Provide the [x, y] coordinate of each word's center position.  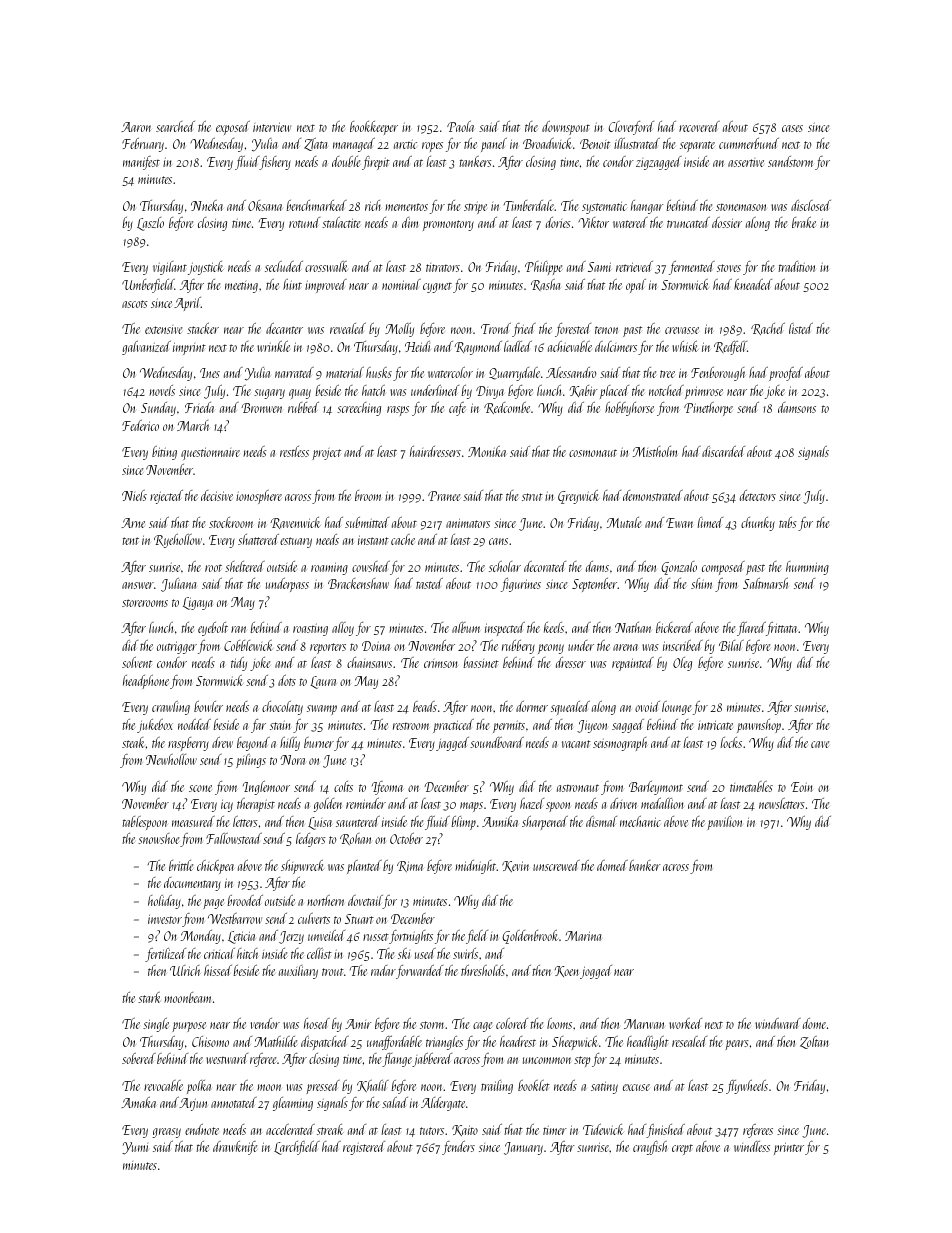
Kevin [515, 866]
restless [294, 451]
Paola [460, 126]
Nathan [633, 627]
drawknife [235, 1148]
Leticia [241, 937]
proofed [786, 374]
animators [468, 523]
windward [778, 1023]
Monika [487, 451]
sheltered [245, 566]
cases [792, 128]
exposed [233, 128]
